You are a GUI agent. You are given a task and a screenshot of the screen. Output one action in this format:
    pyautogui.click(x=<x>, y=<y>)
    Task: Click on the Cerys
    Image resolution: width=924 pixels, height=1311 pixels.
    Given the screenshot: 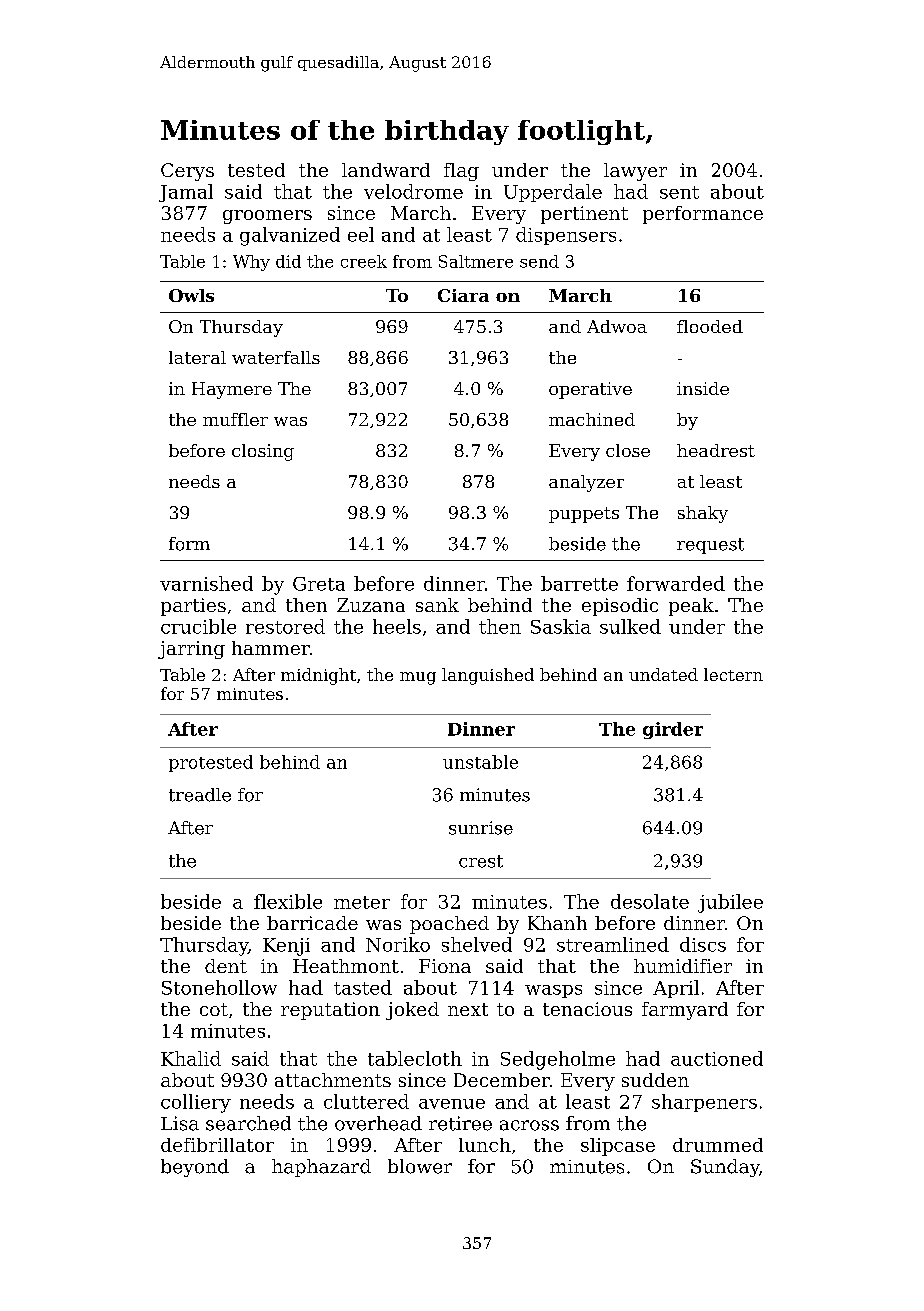 What is the action you would take?
    pyautogui.click(x=187, y=172)
